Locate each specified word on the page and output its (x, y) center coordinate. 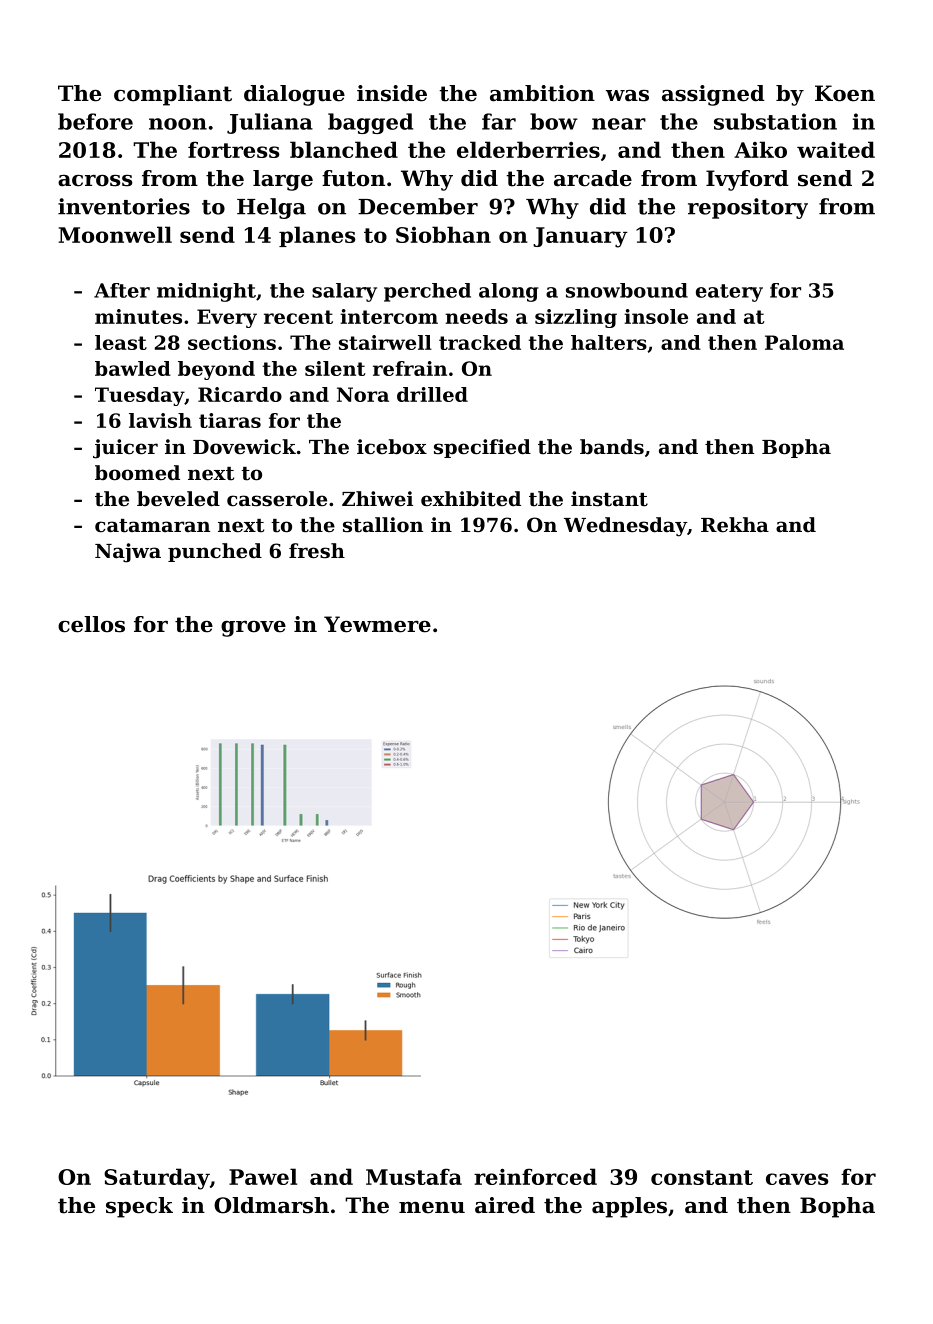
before (95, 121)
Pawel (263, 1176)
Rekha (735, 525)
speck (139, 1207)
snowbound (627, 290)
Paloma (804, 342)
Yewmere (377, 624)
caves (797, 1179)
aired (505, 1205)
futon (353, 178)
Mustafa (414, 1176)
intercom (389, 316)
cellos (91, 624)
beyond (216, 370)
